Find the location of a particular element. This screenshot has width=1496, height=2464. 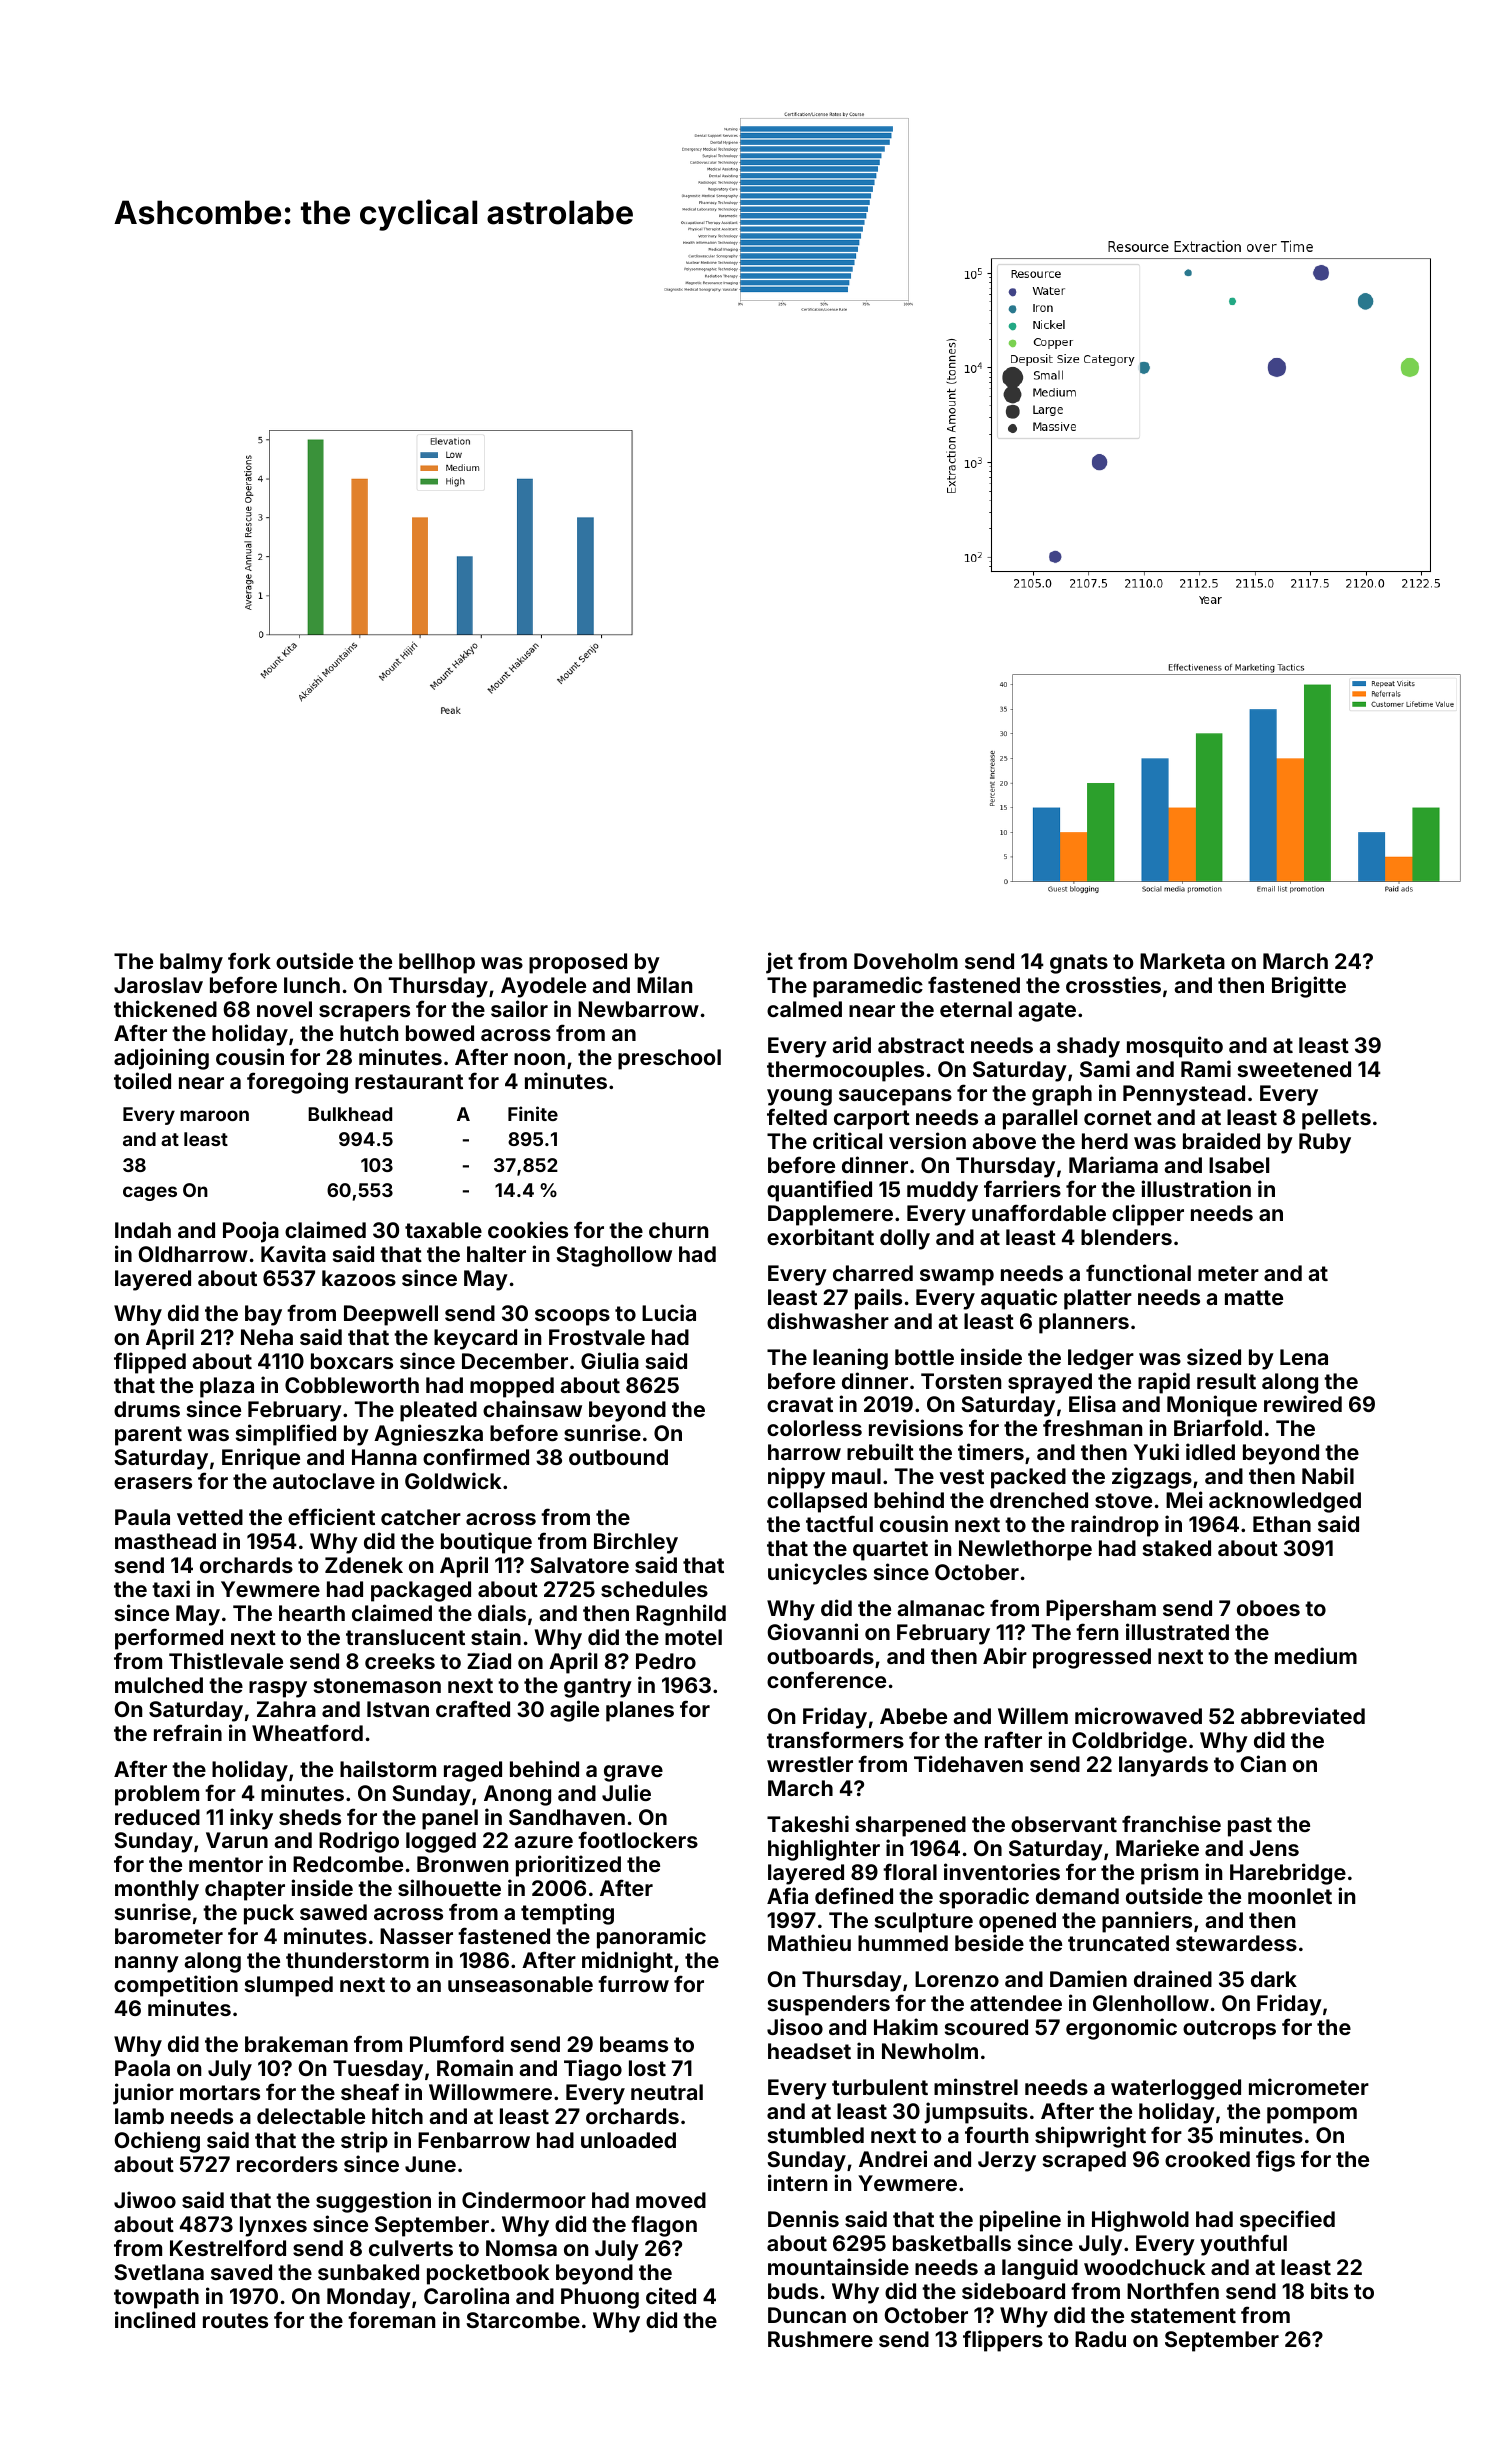

parent is located at coordinates (148, 1436).
